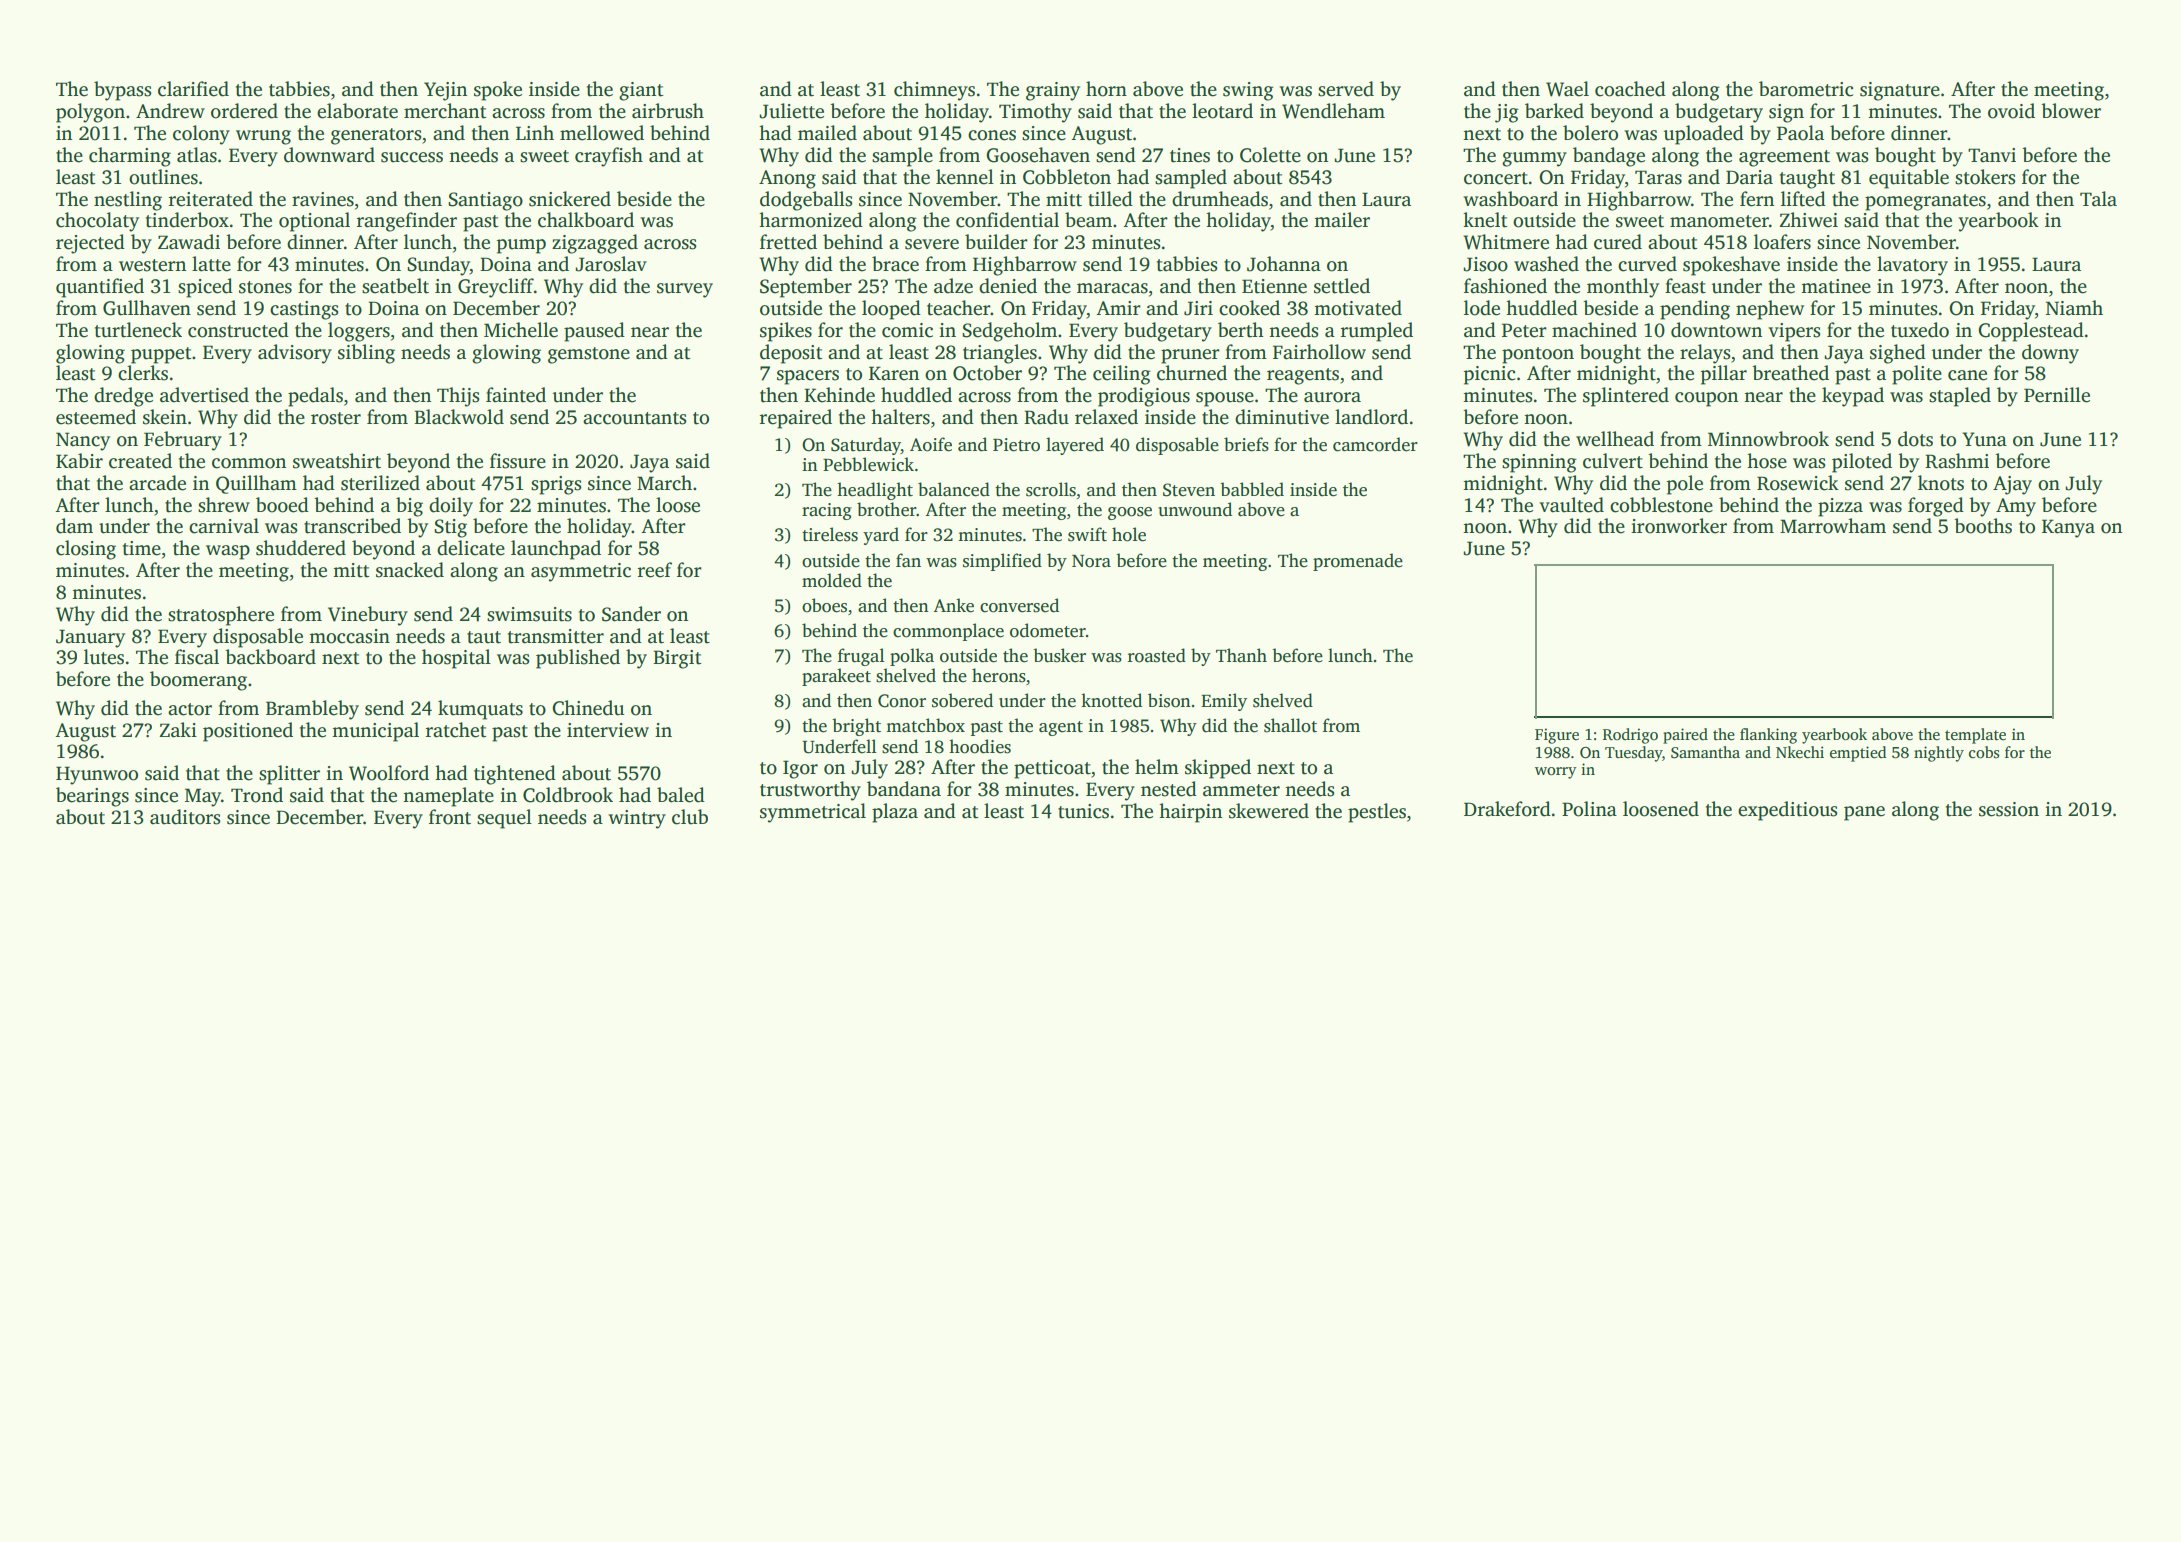  What do you see at coordinates (438, 266) in the screenshot?
I see `Sunday` at bounding box center [438, 266].
